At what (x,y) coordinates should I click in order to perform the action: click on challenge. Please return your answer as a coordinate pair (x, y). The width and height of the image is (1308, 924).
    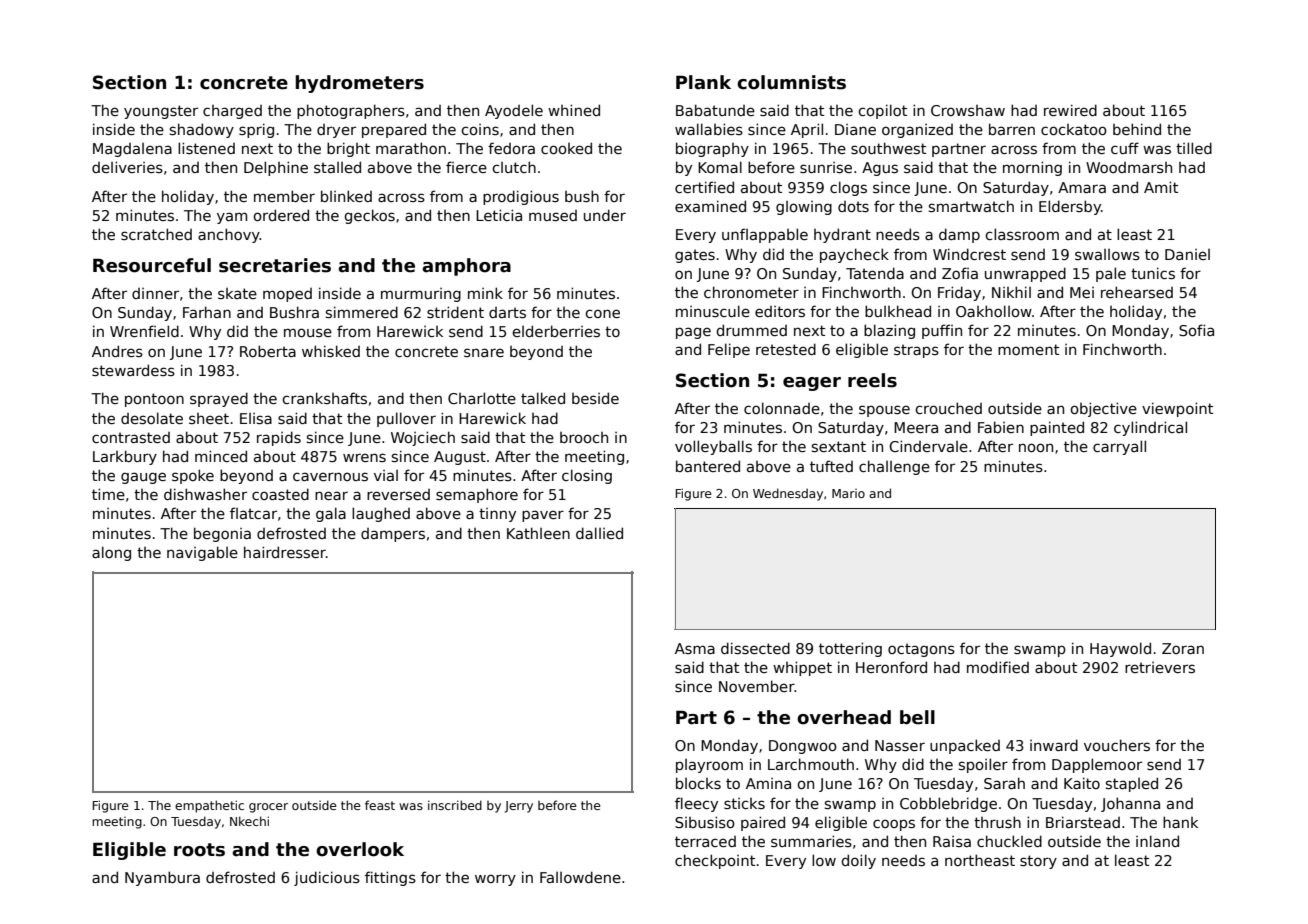
    Looking at the image, I should click on (894, 467).
